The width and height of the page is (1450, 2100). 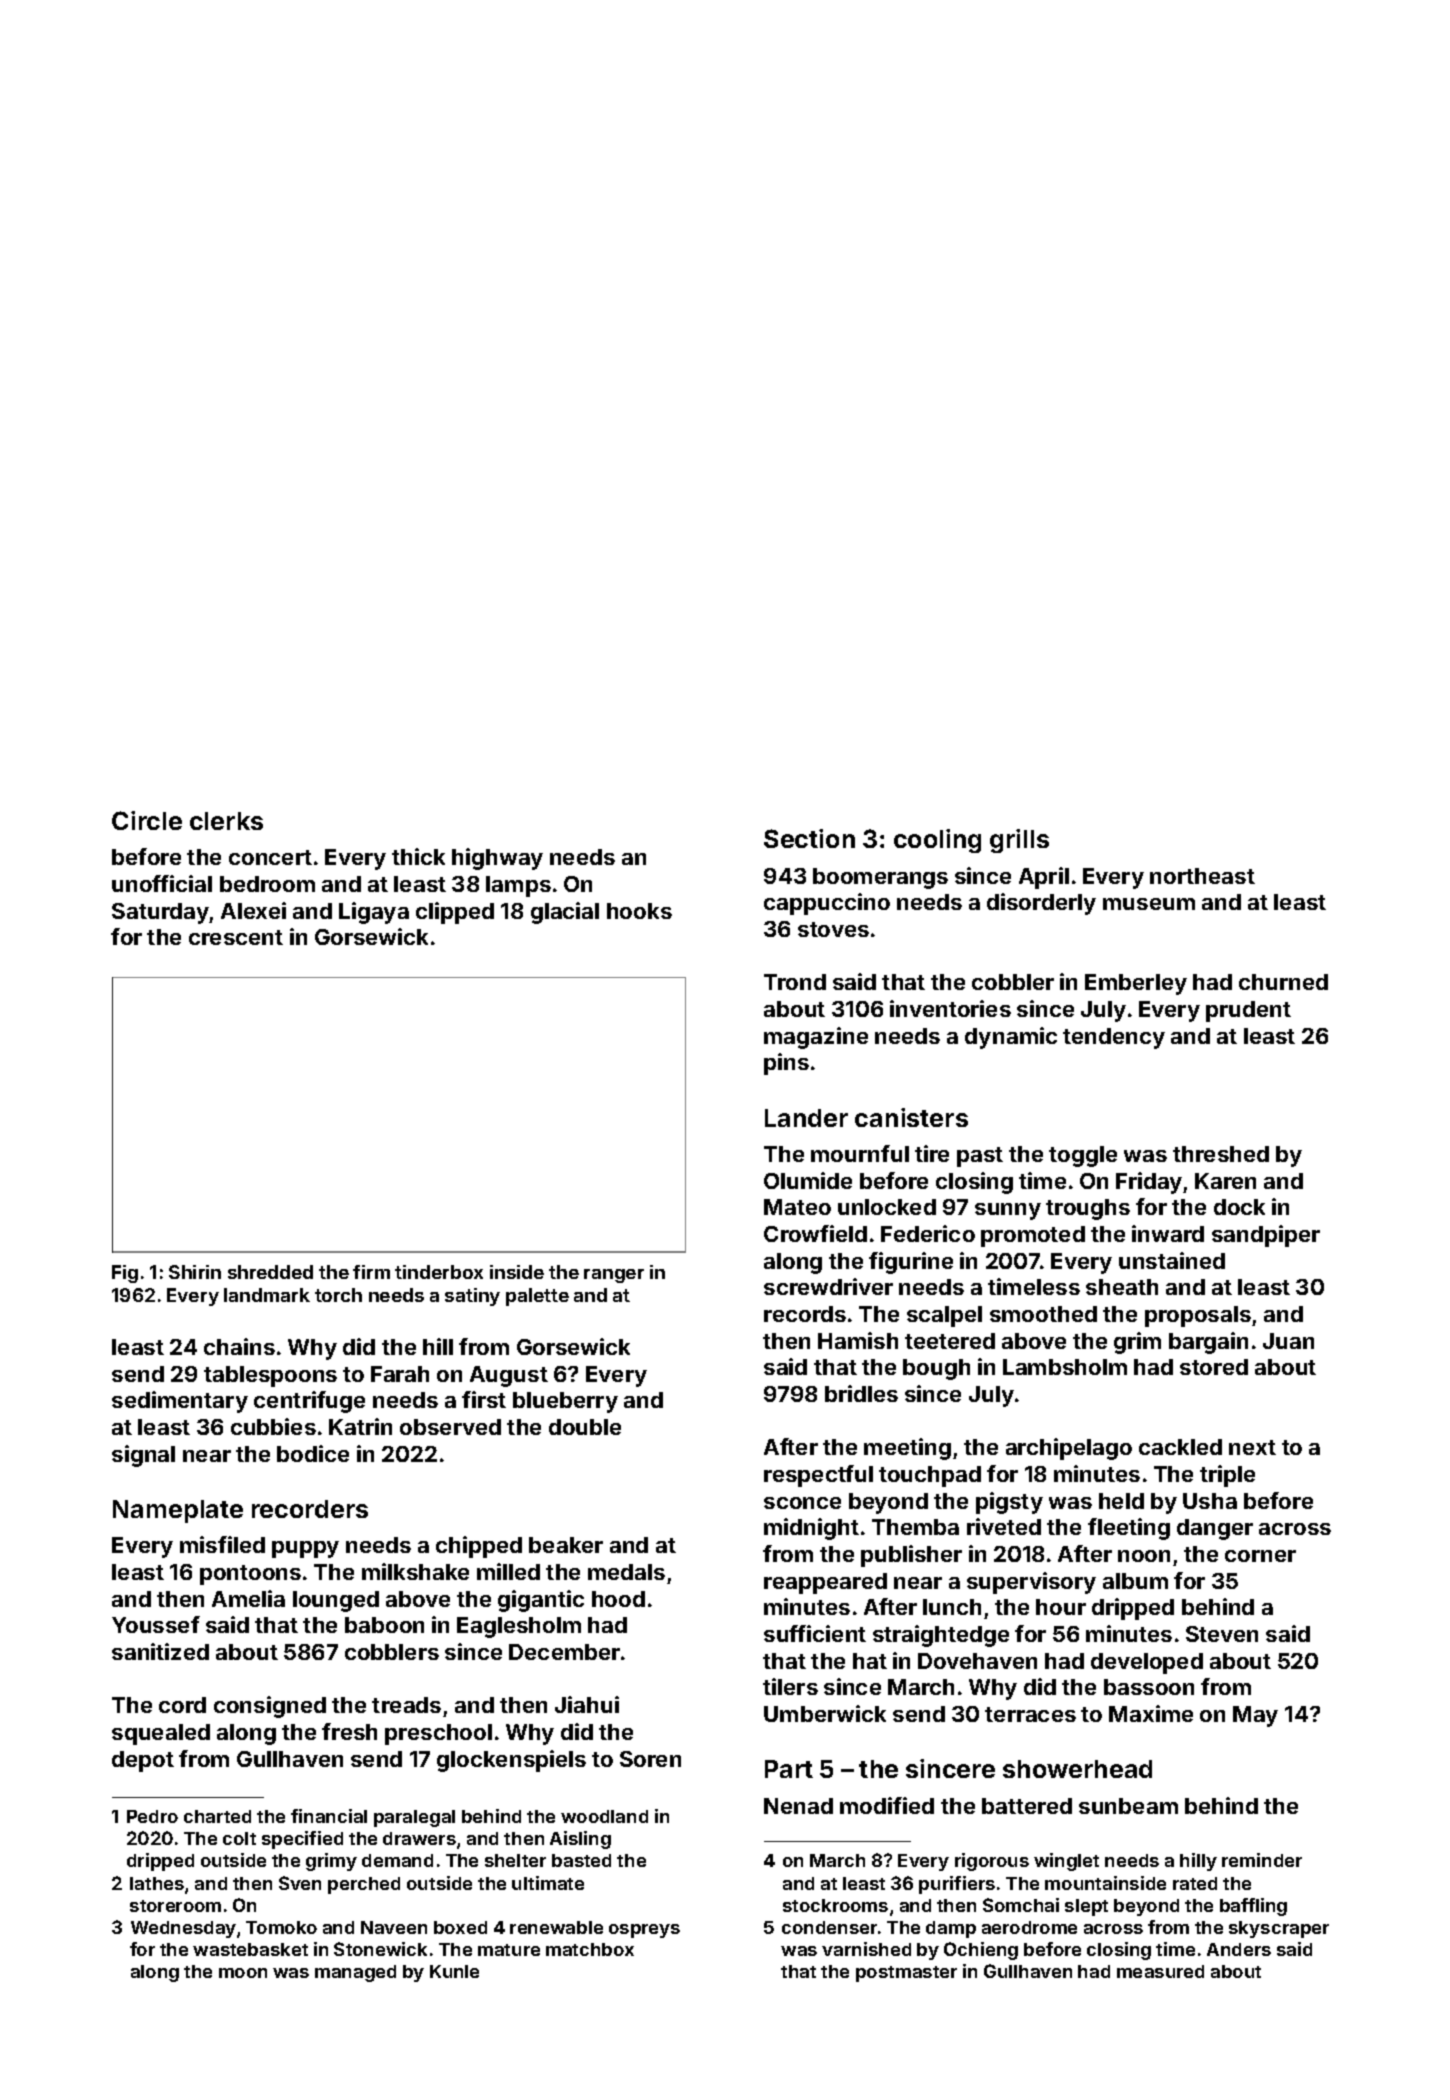 What do you see at coordinates (564, 1652) in the page?
I see `December` at bounding box center [564, 1652].
